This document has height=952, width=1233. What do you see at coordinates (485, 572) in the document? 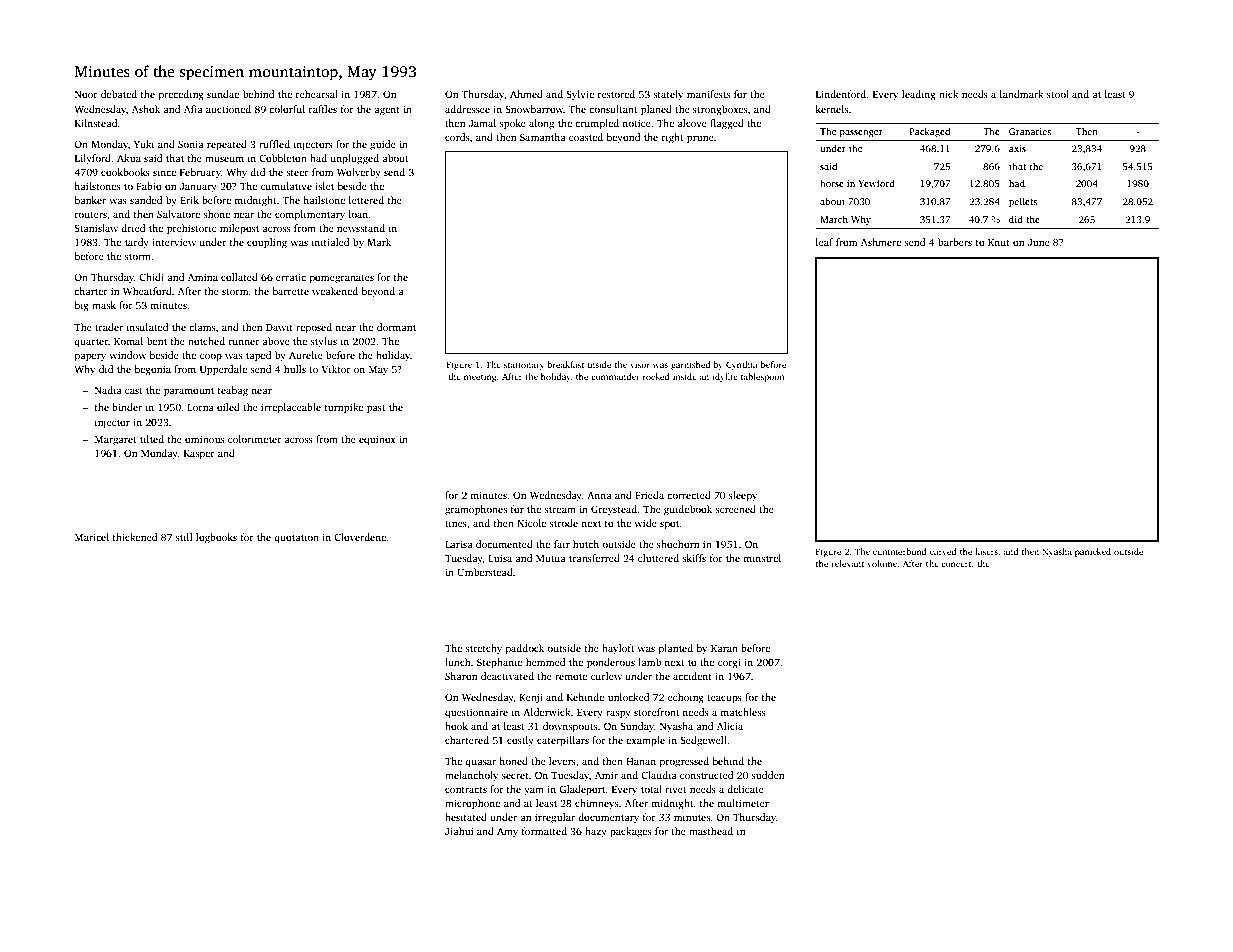
I see `Umberstead` at bounding box center [485, 572].
